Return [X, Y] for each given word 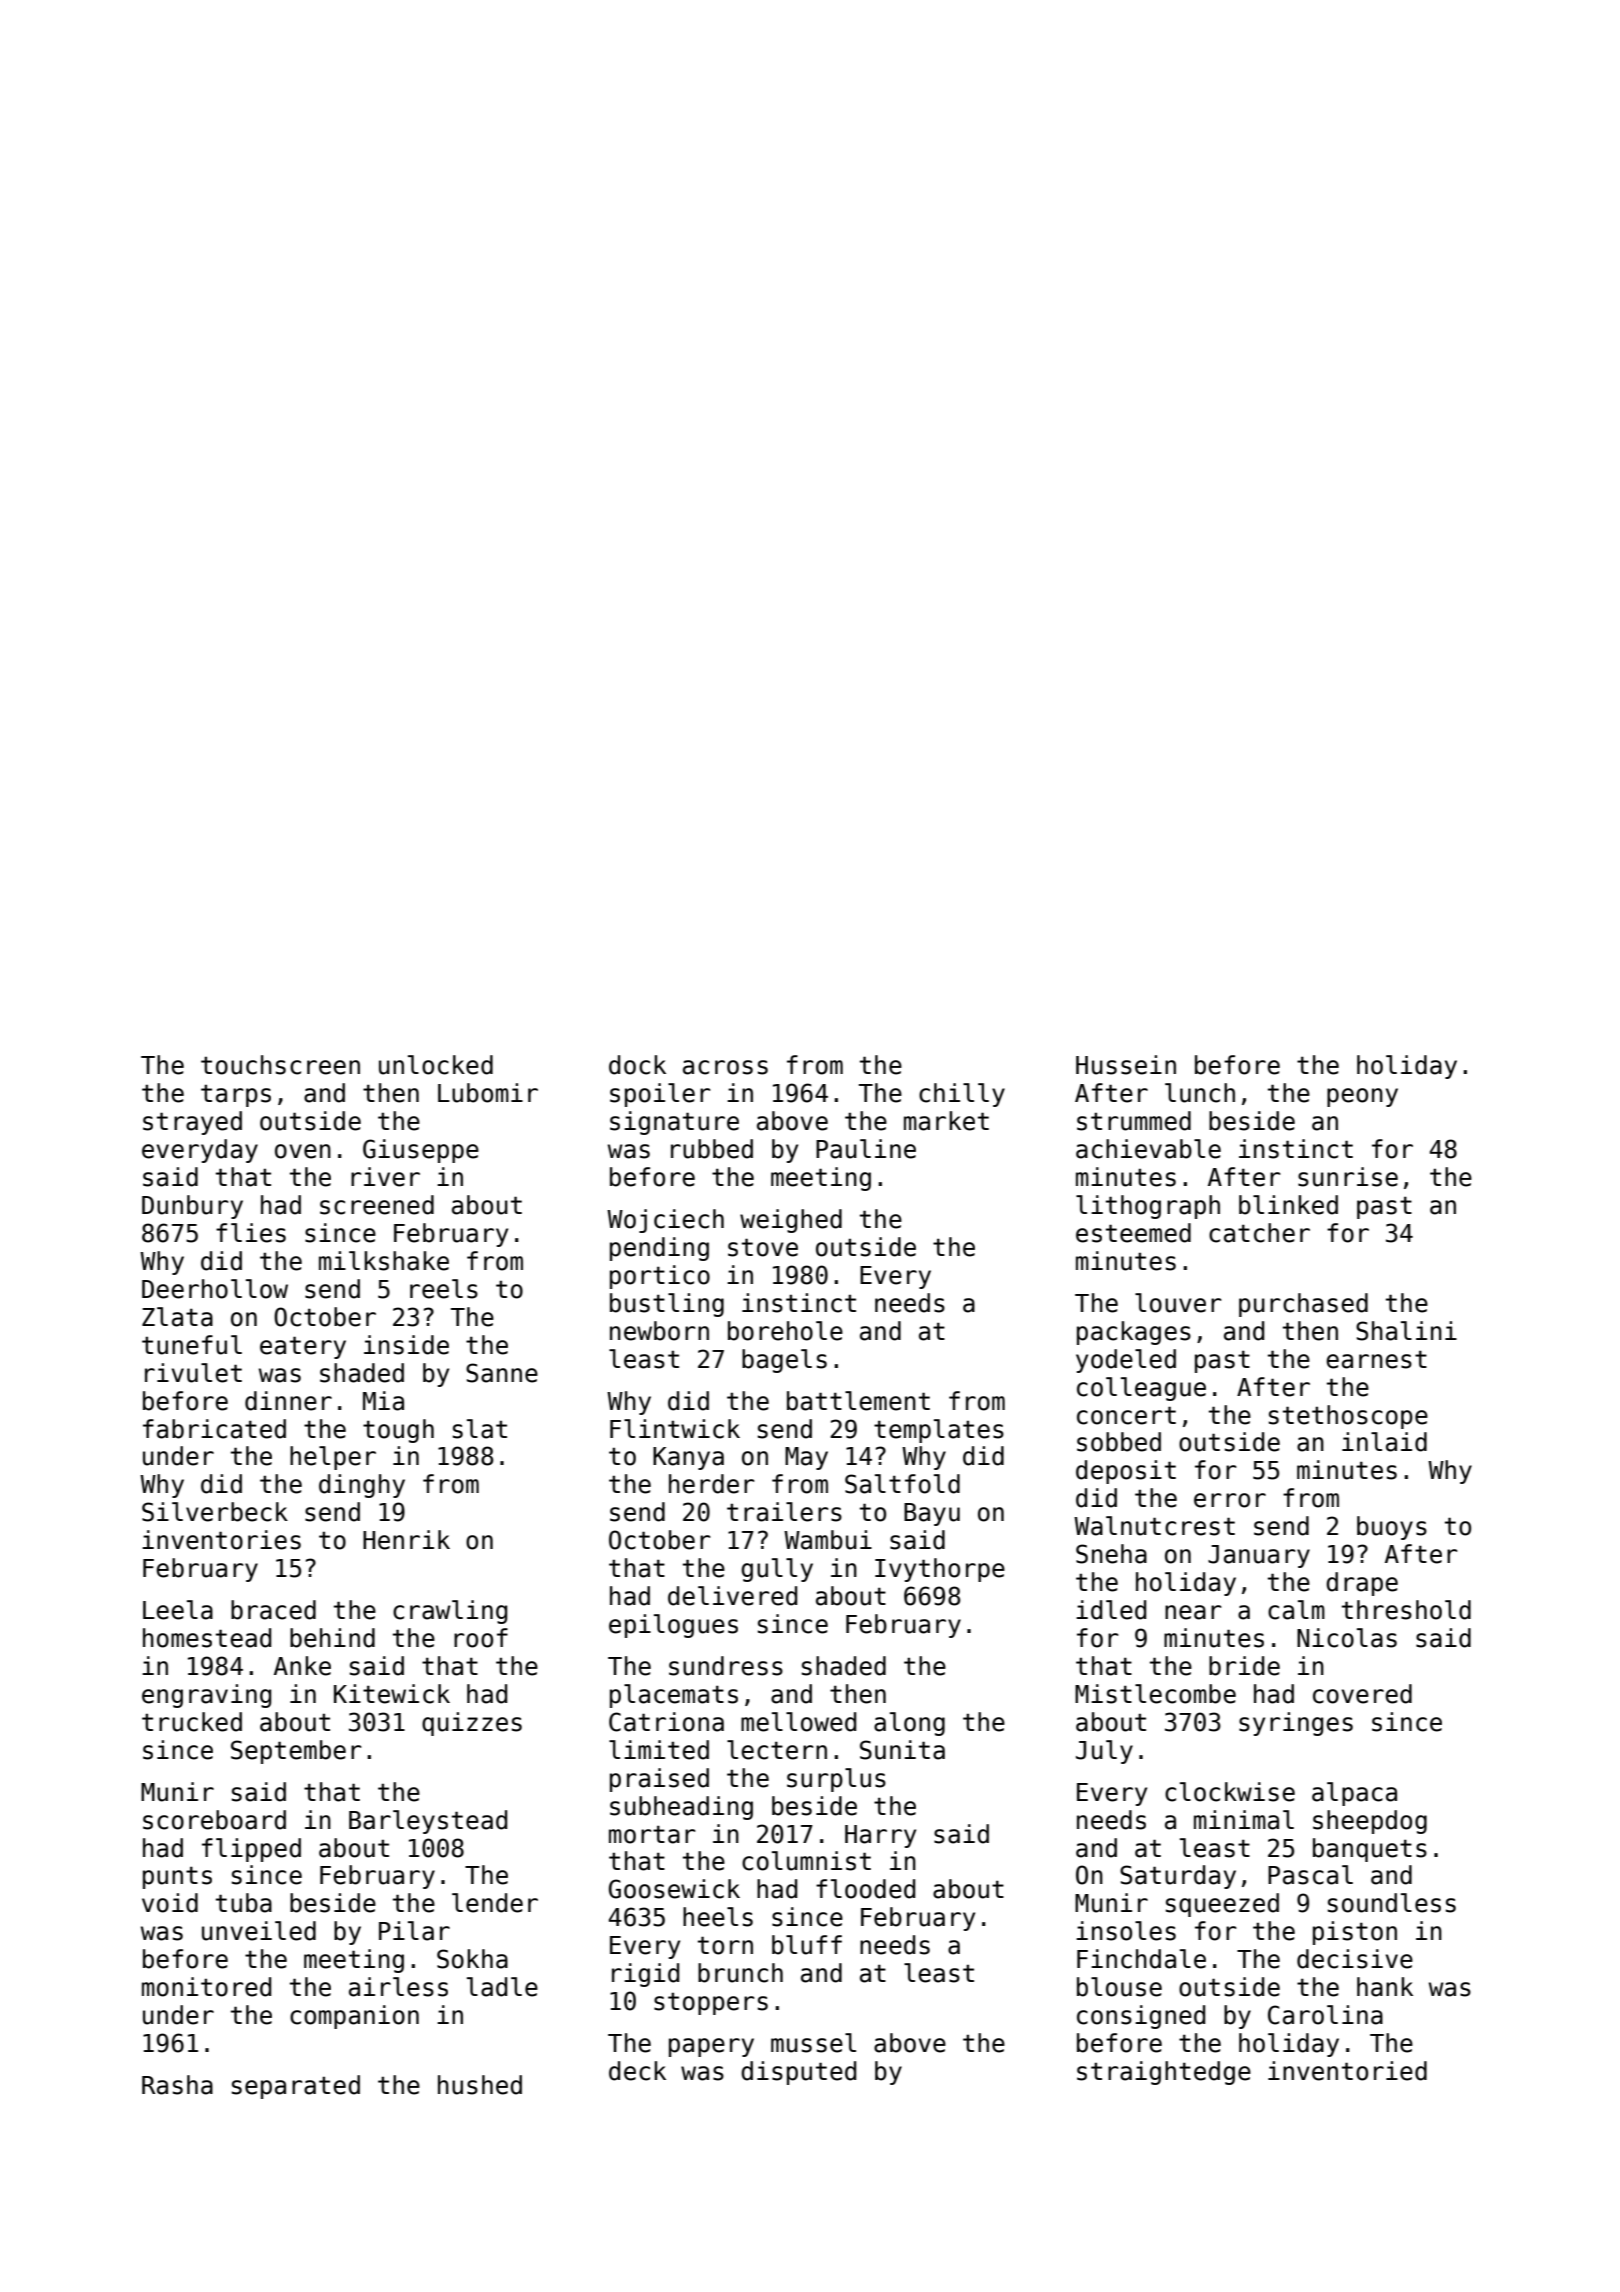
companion [354, 2017]
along [909, 1724]
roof [481, 1638]
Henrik [406, 1540]
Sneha [1111, 1554]
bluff [807, 1945]
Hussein [1126, 1065]
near [1193, 1612]
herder [711, 1484]
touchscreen [280, 1065]
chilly [962, 1095]
